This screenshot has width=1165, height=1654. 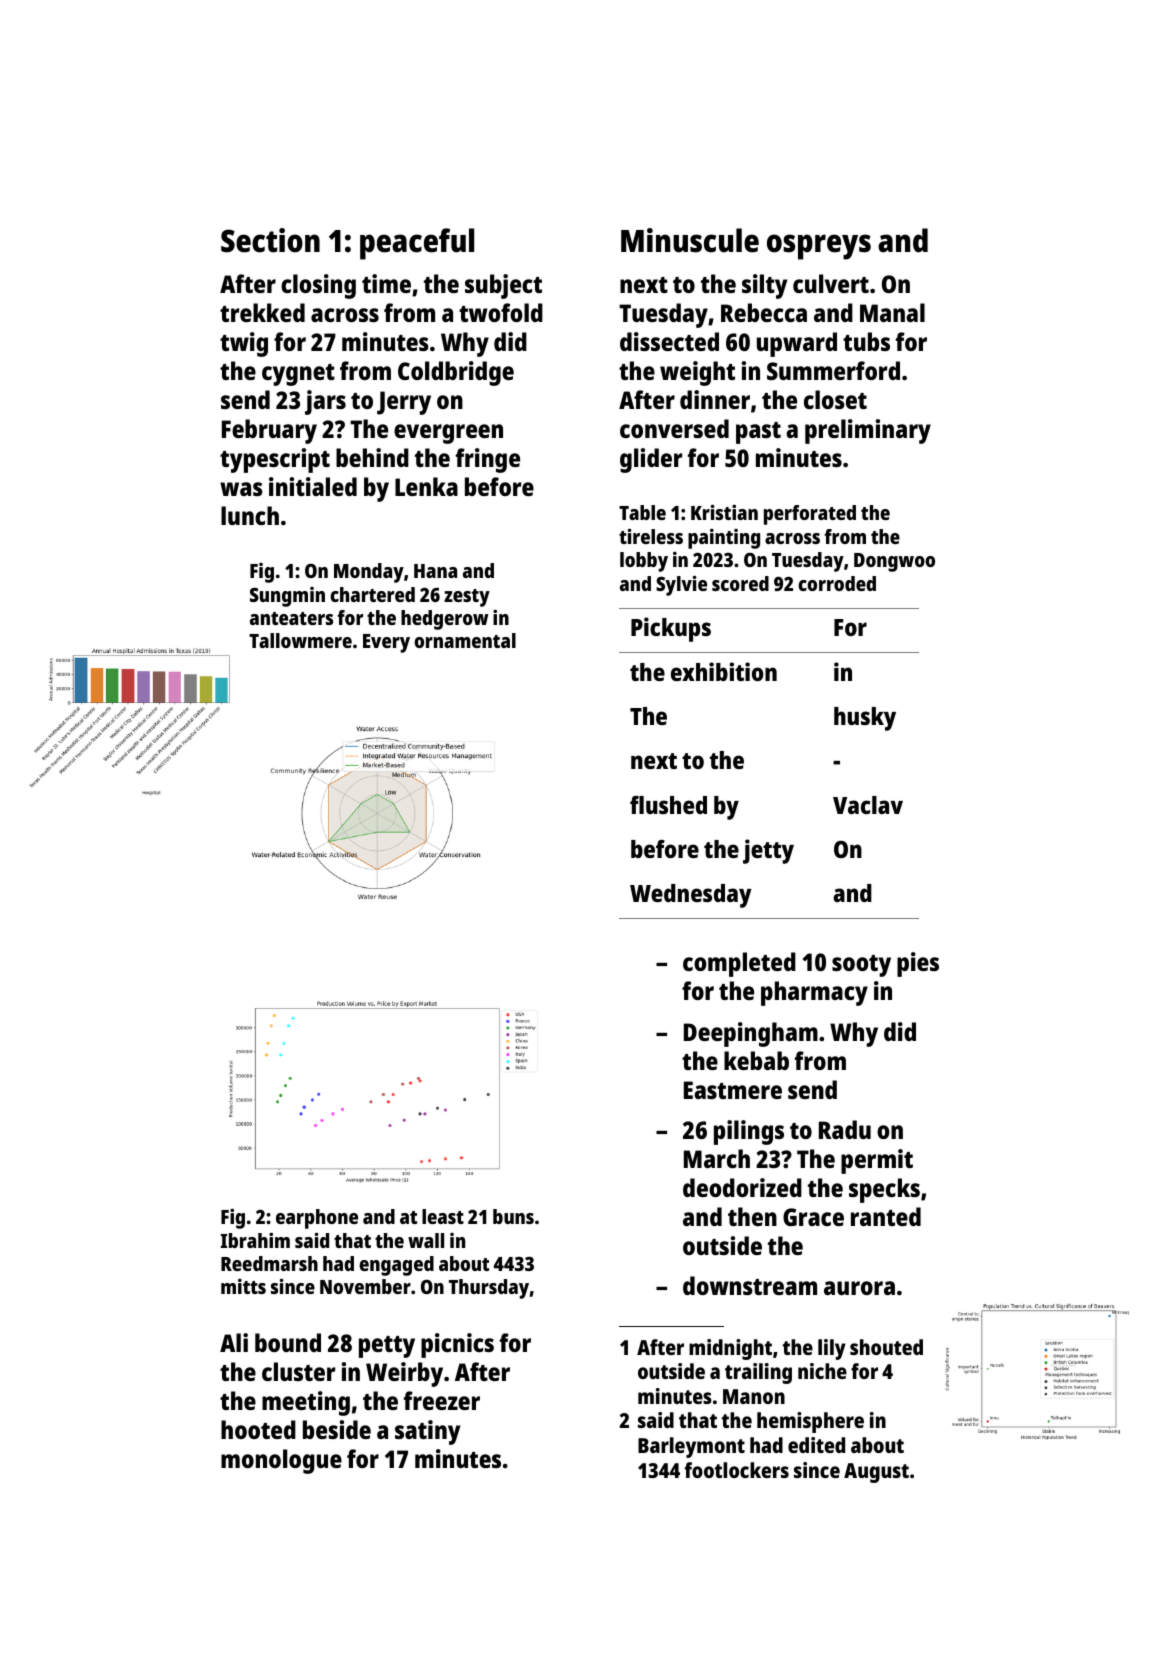 What do you see at coordinates (467, 598) in the screenshot?
I see `zesty` at bounding box center [467, 598].
